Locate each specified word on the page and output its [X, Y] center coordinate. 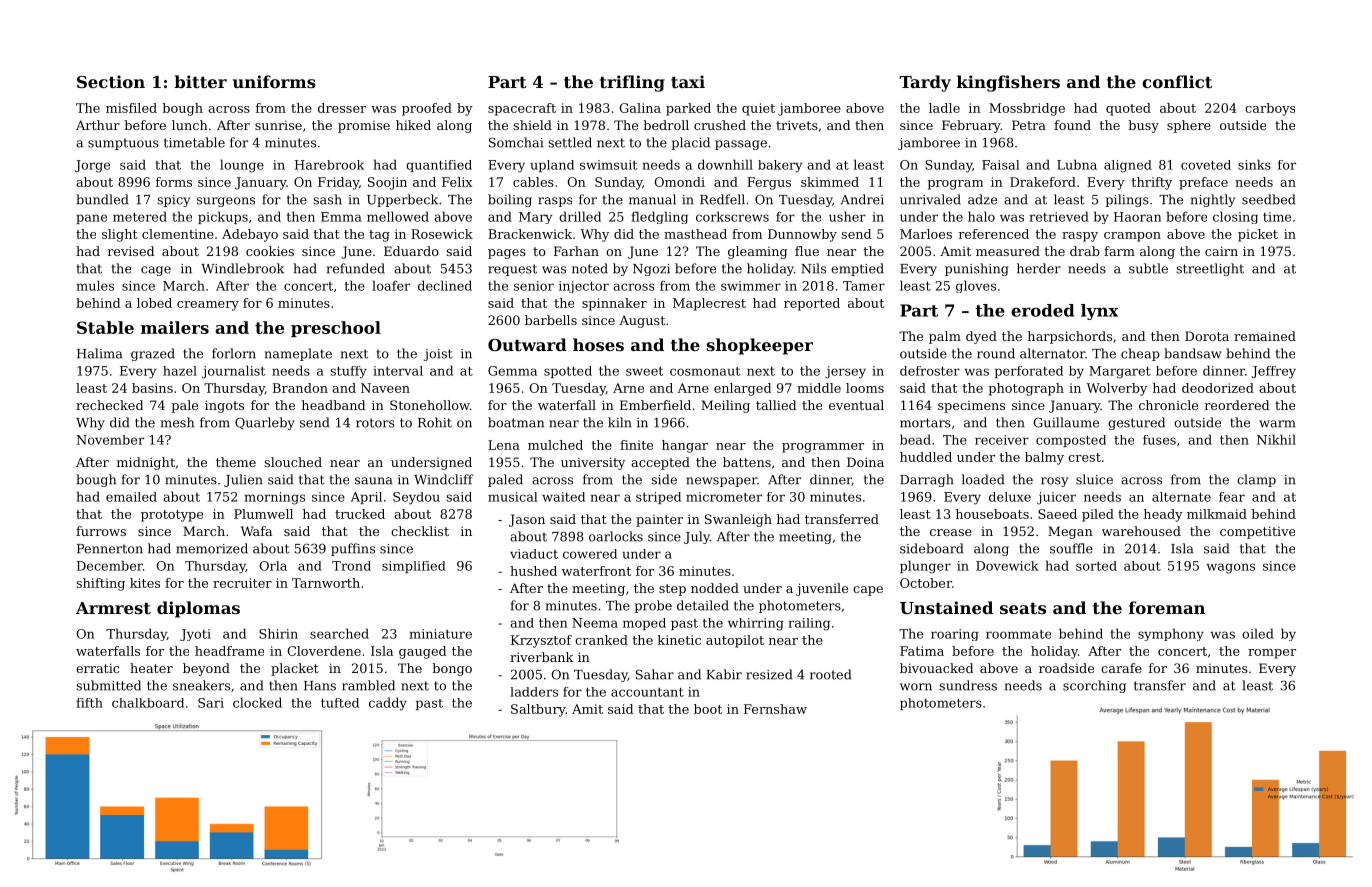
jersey [845, 372]
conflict [1177, 81]
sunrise [278, 125]
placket [295, 669]
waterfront [596, 571]
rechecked [109, 405]
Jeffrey [1273, 372]
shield [532, 125]
